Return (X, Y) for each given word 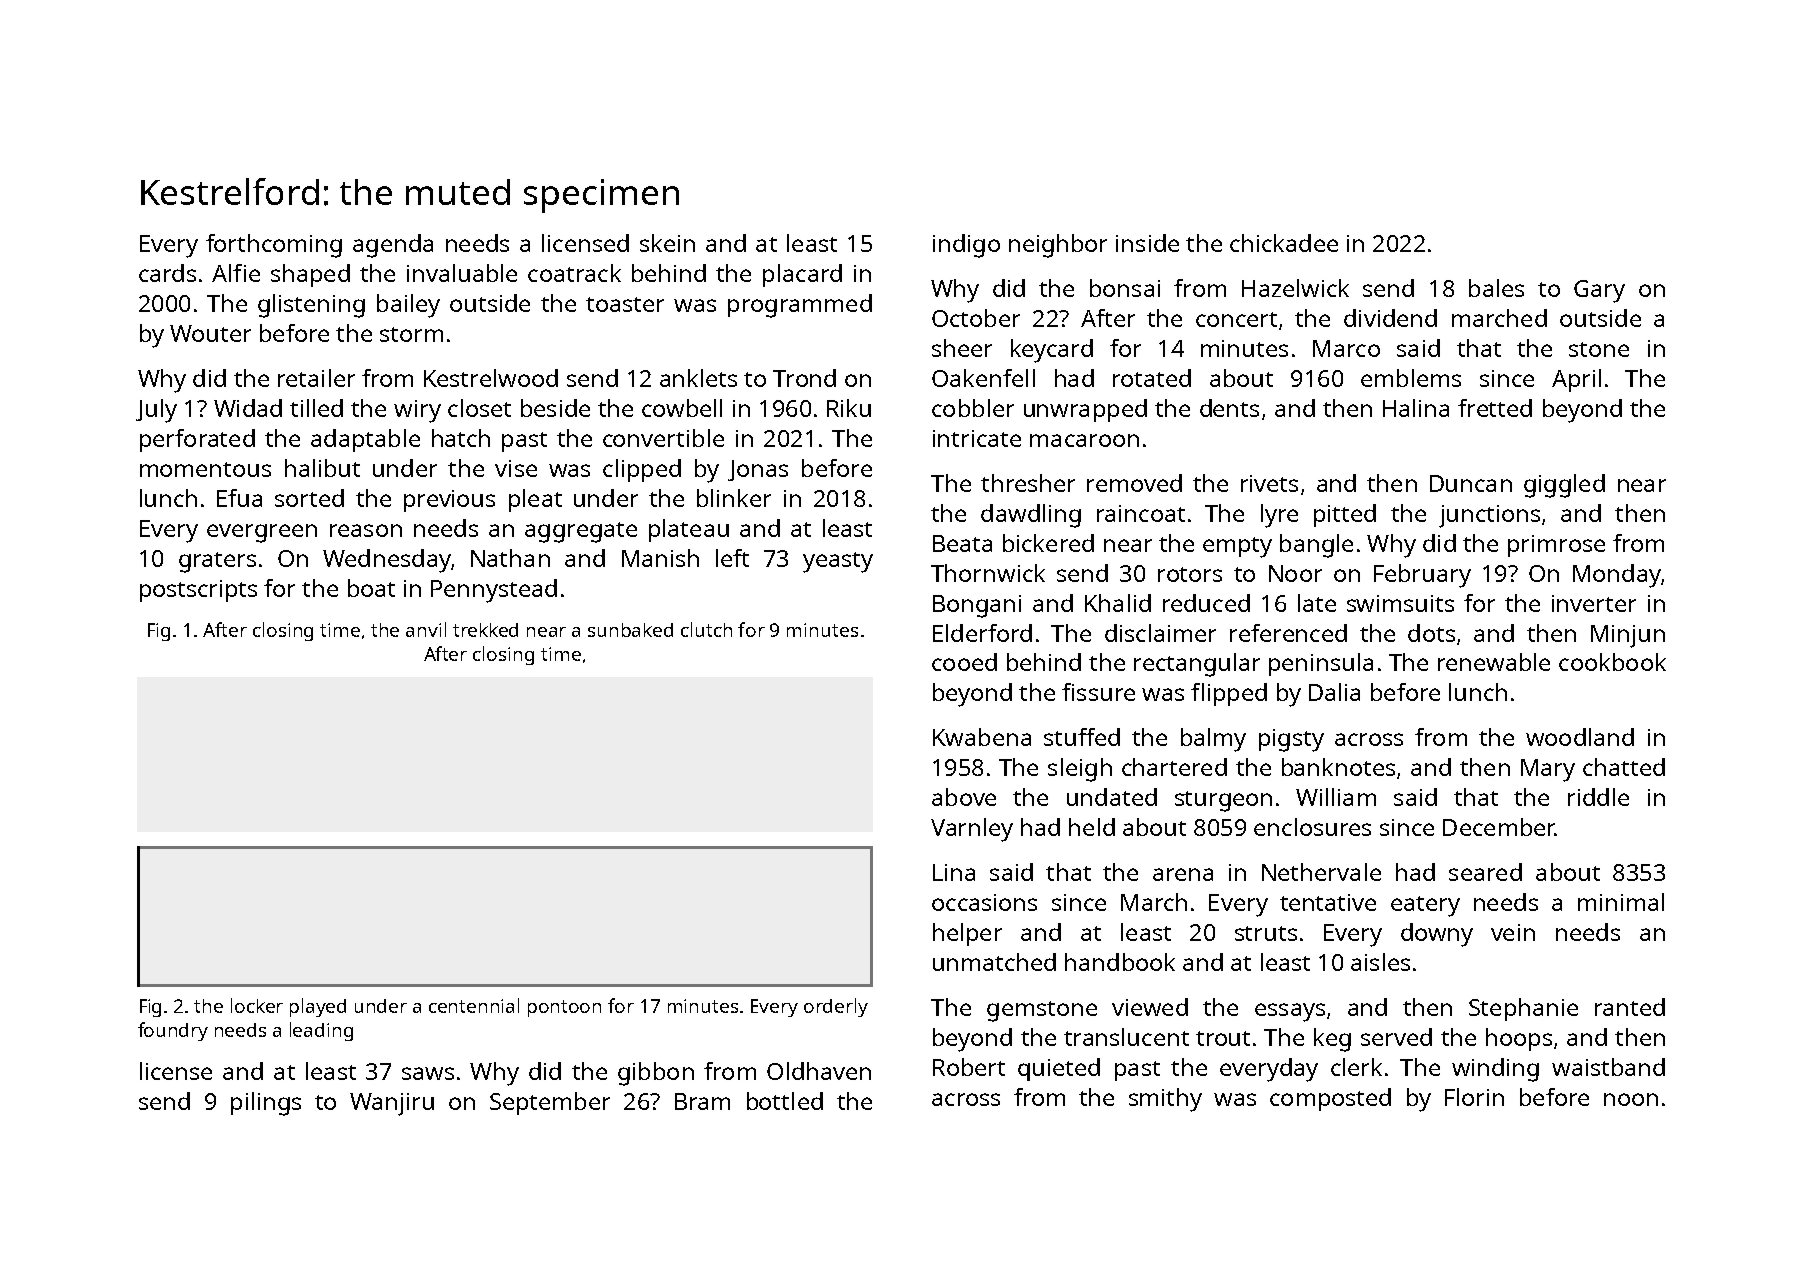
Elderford (982, 633)
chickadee (1284, 243)
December (1499, 827)
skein (667, 243)
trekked (485, 630)
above (964, 797)
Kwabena (982, 737)
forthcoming (274, 246)
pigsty (1291, 740)
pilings (266, 1104)
